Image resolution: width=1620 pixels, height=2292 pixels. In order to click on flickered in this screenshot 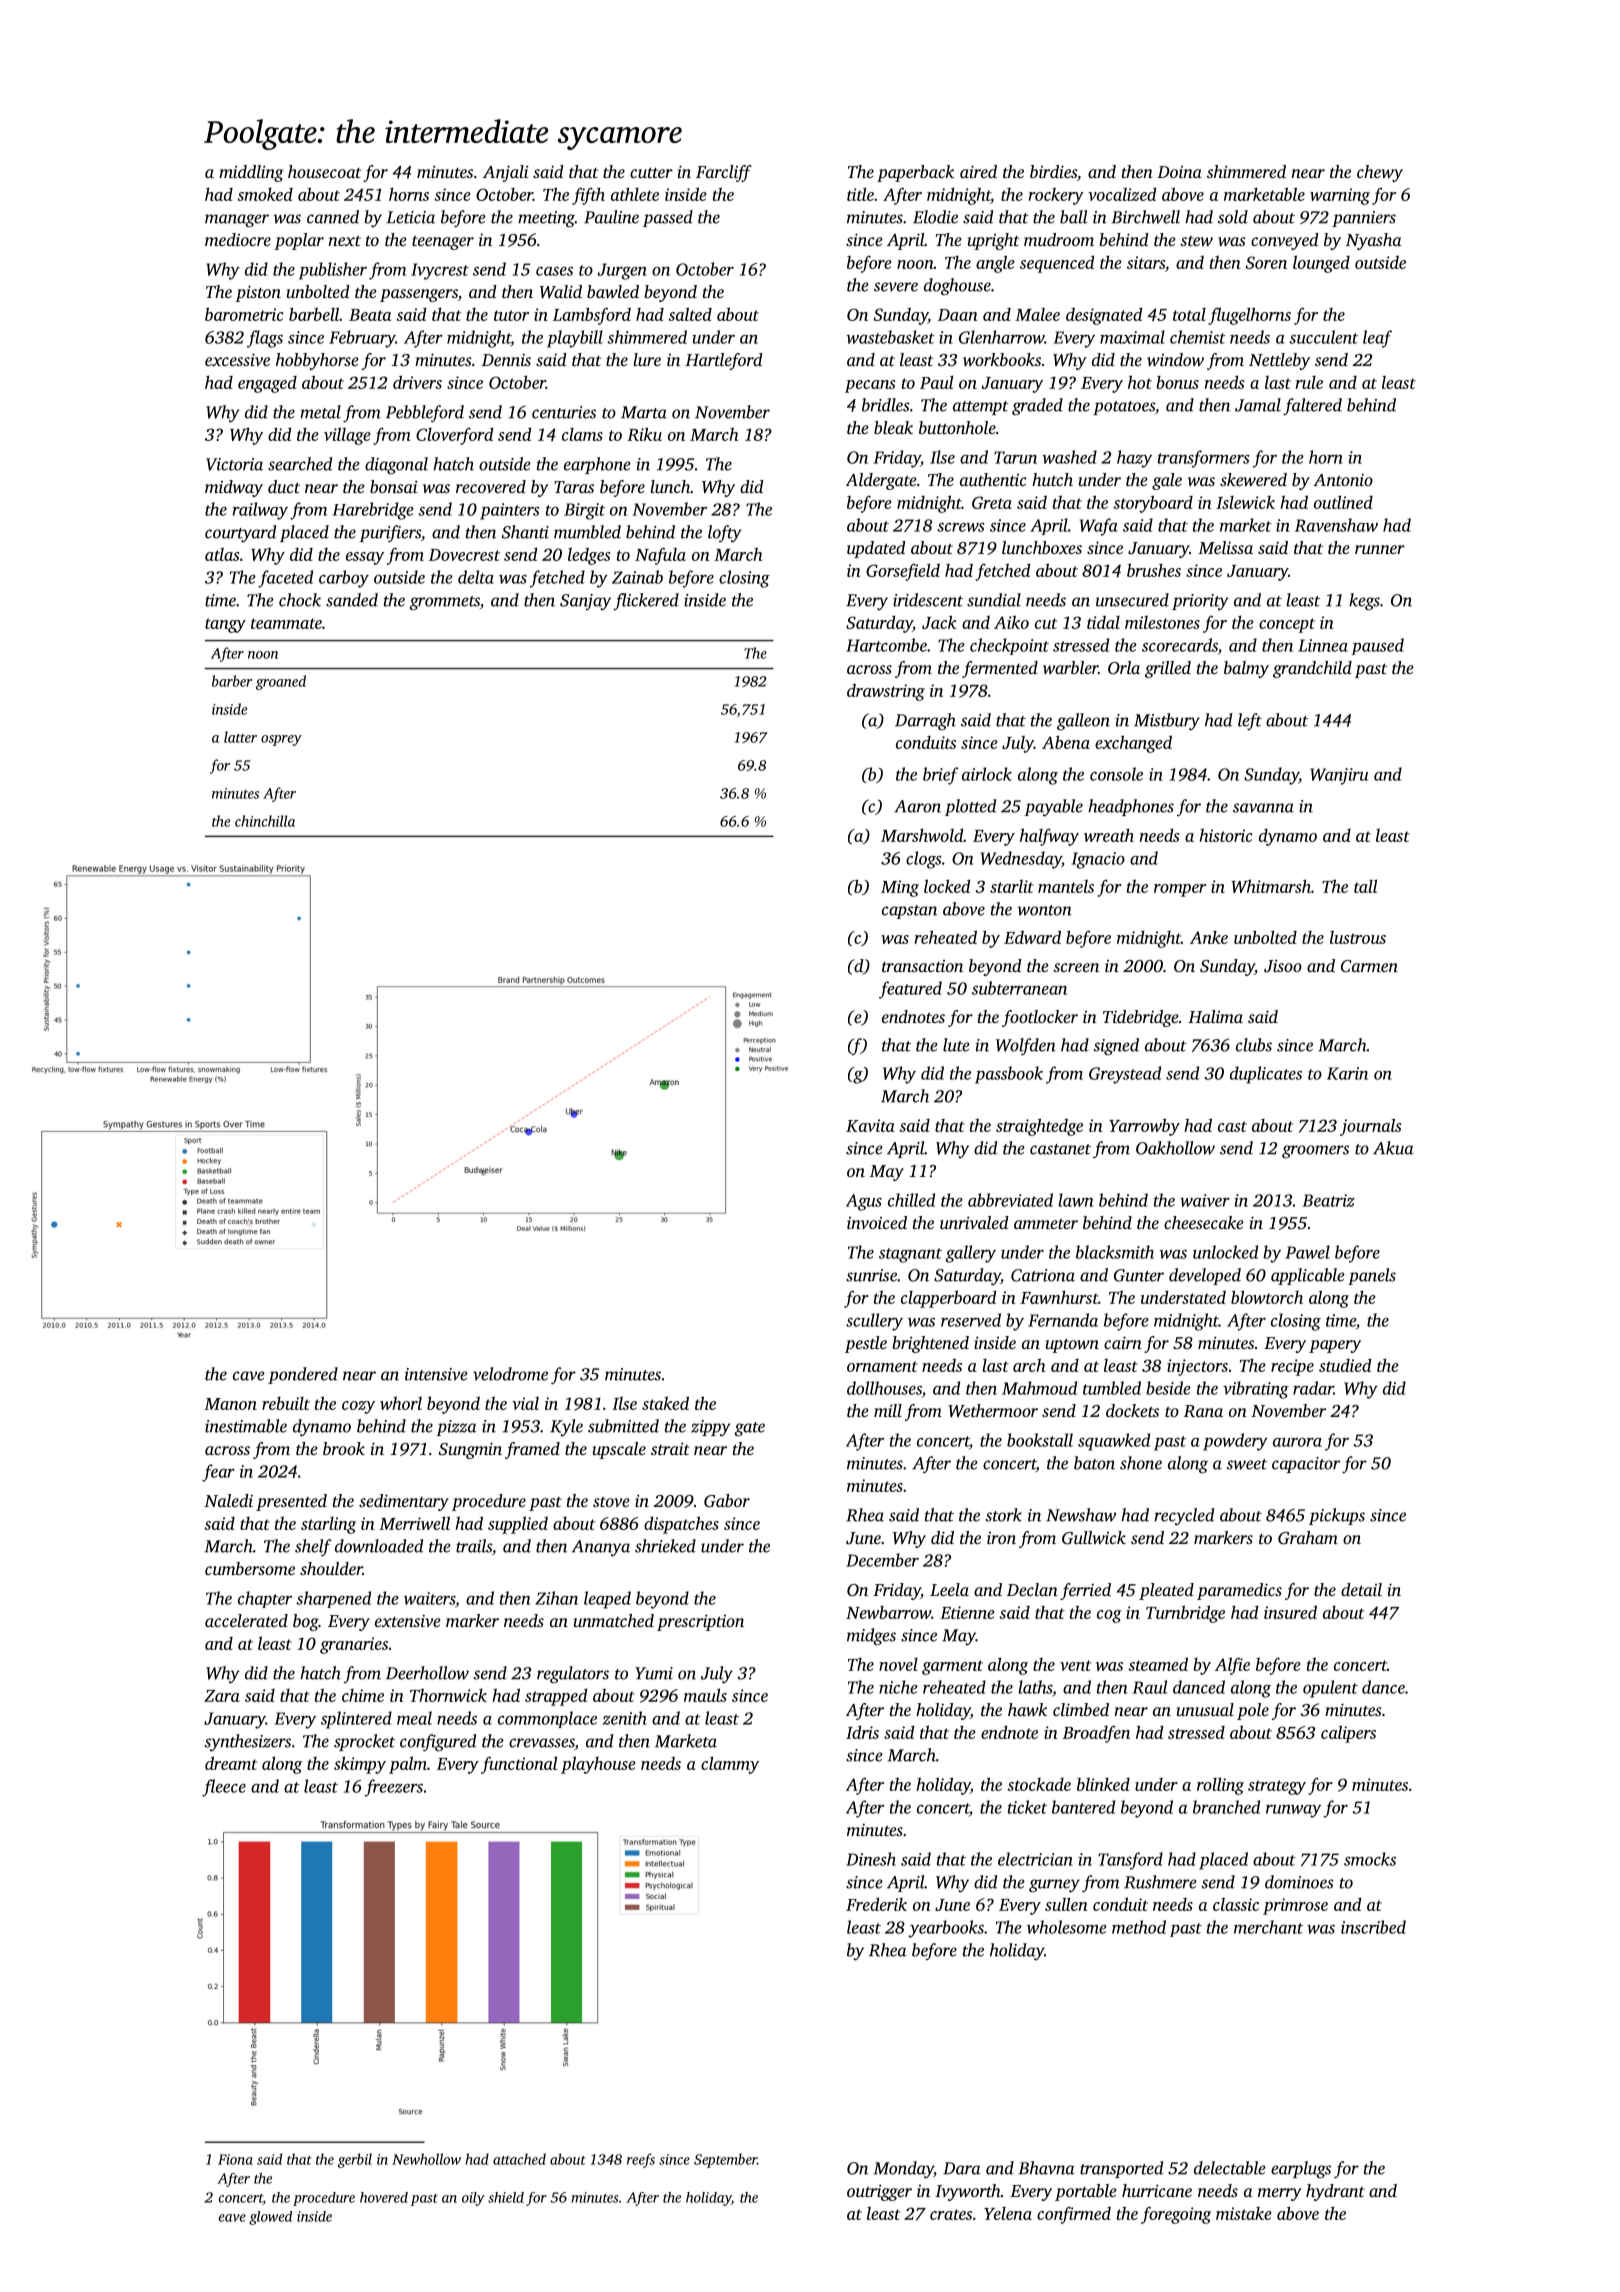, I will do `click(646, 601)`.
